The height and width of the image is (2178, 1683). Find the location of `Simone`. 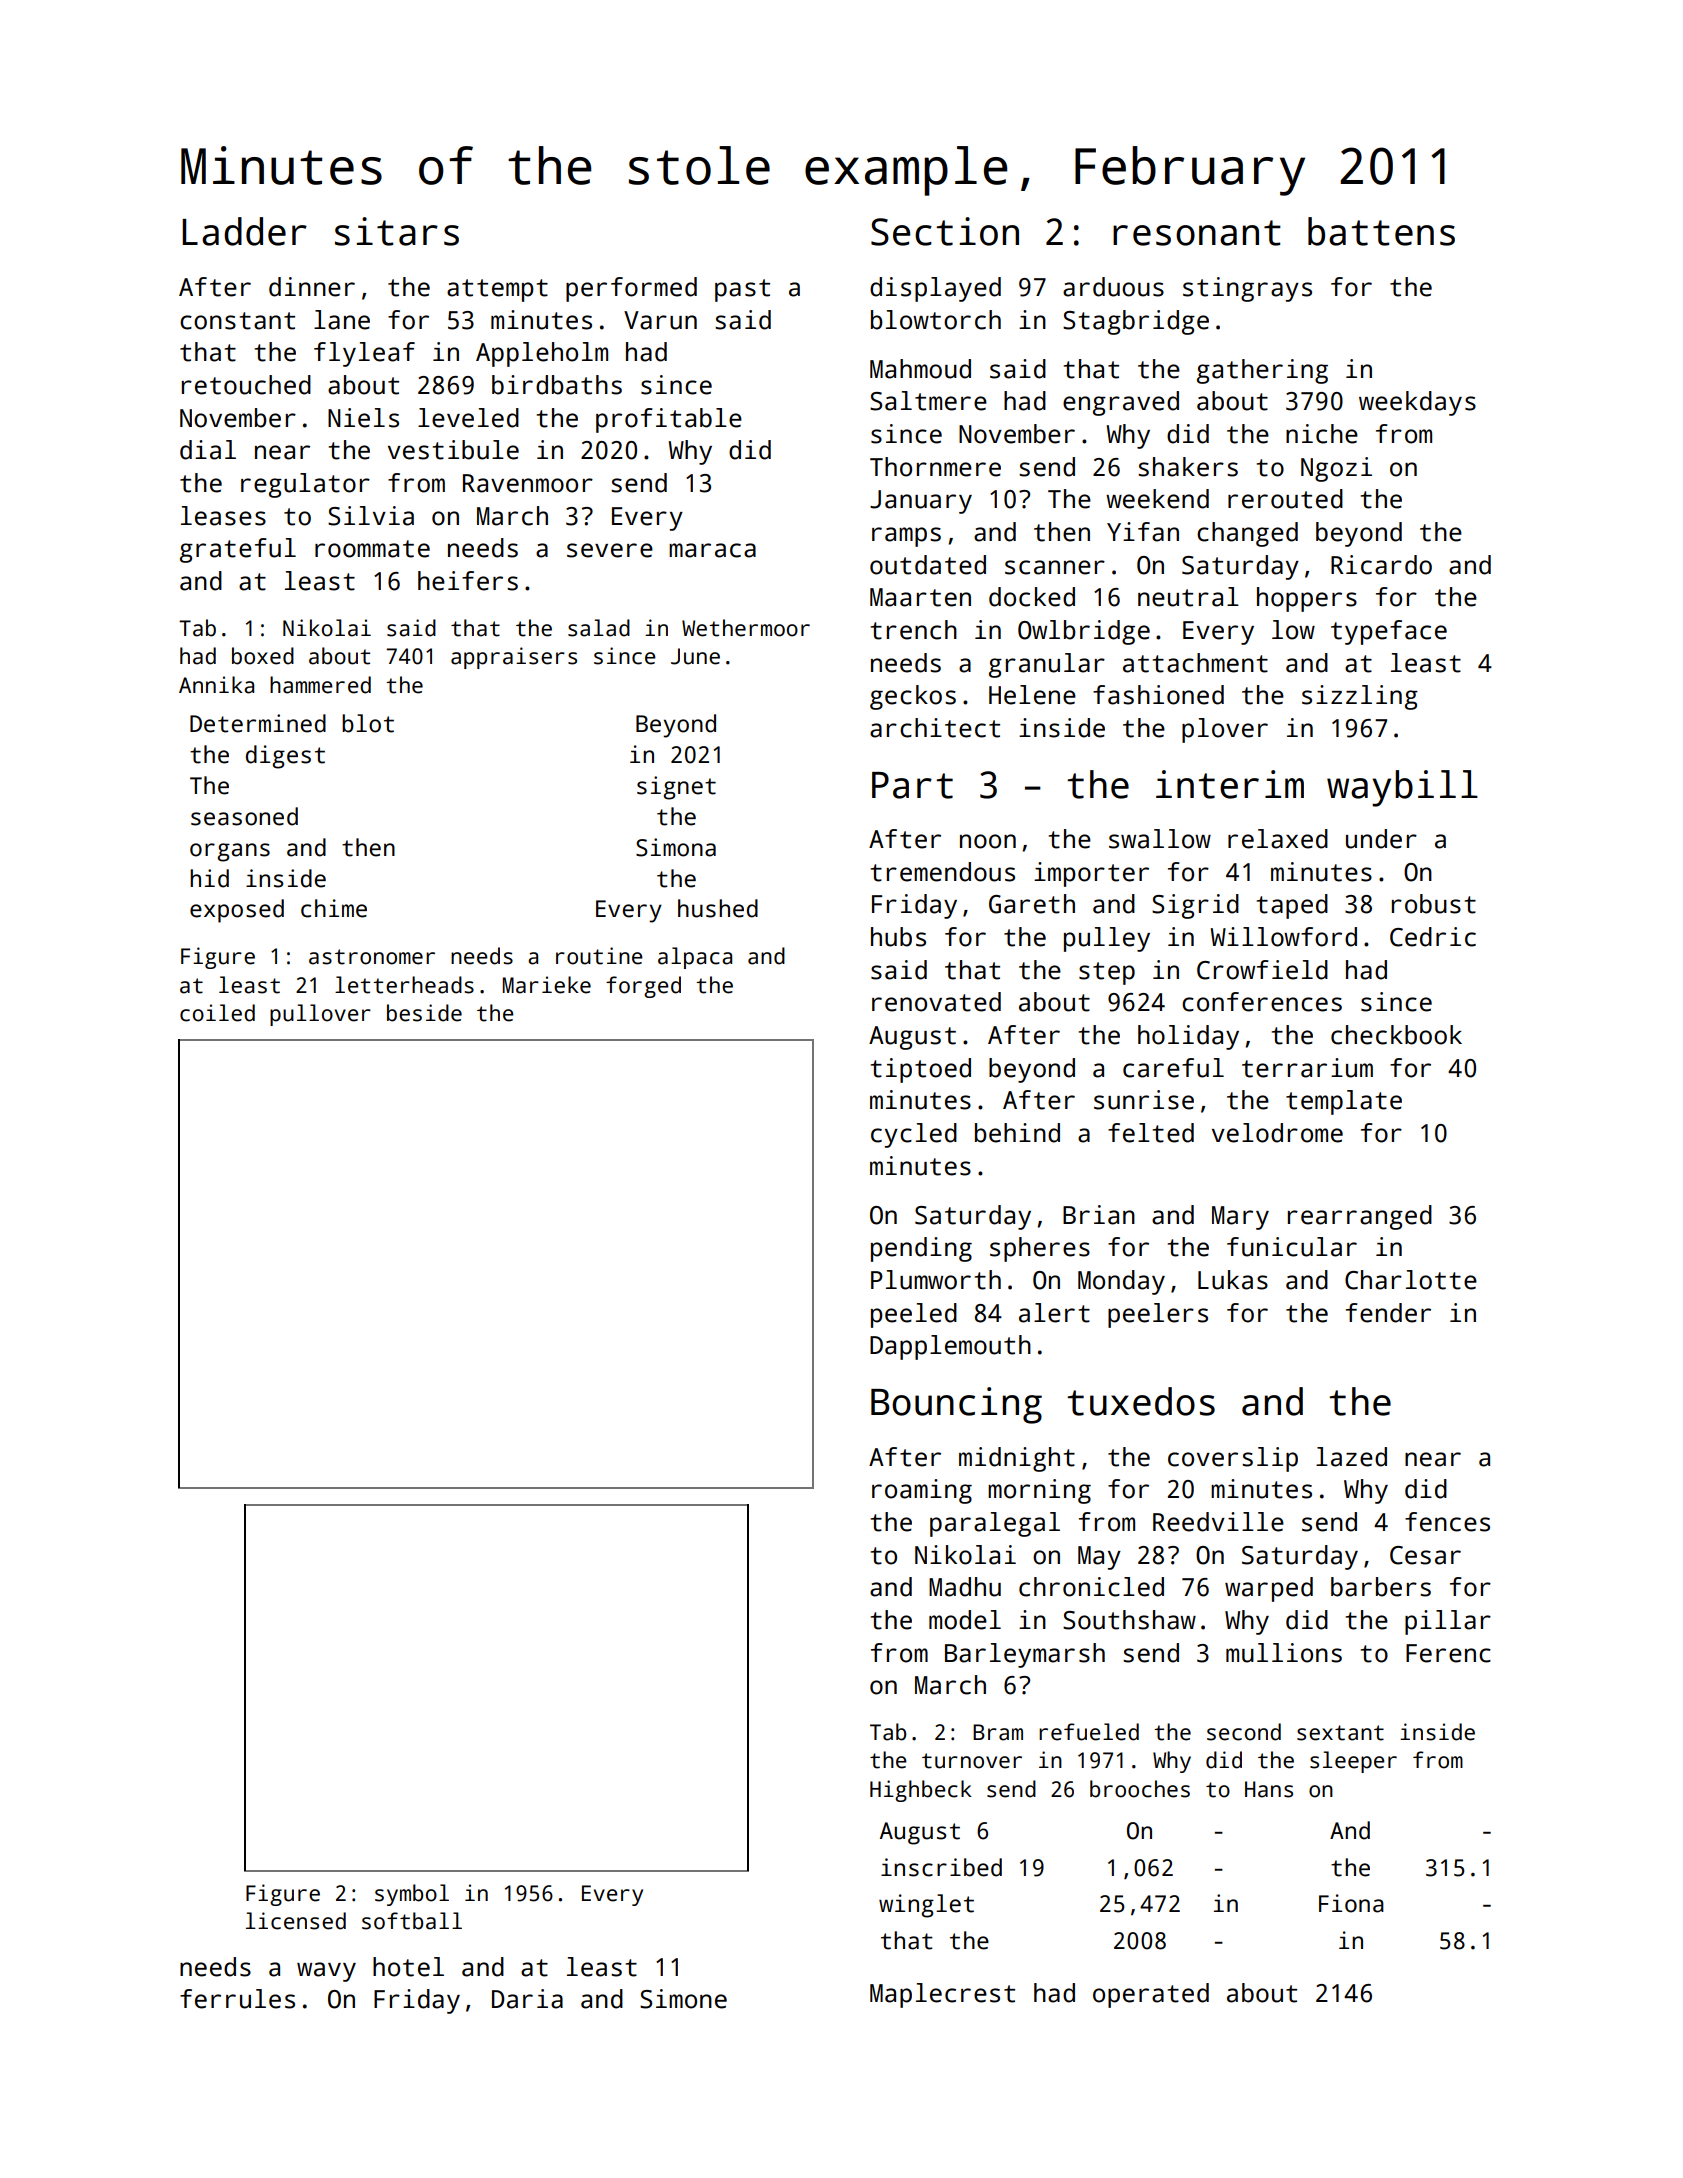

Simone is located at coordinates (683, 1999).
